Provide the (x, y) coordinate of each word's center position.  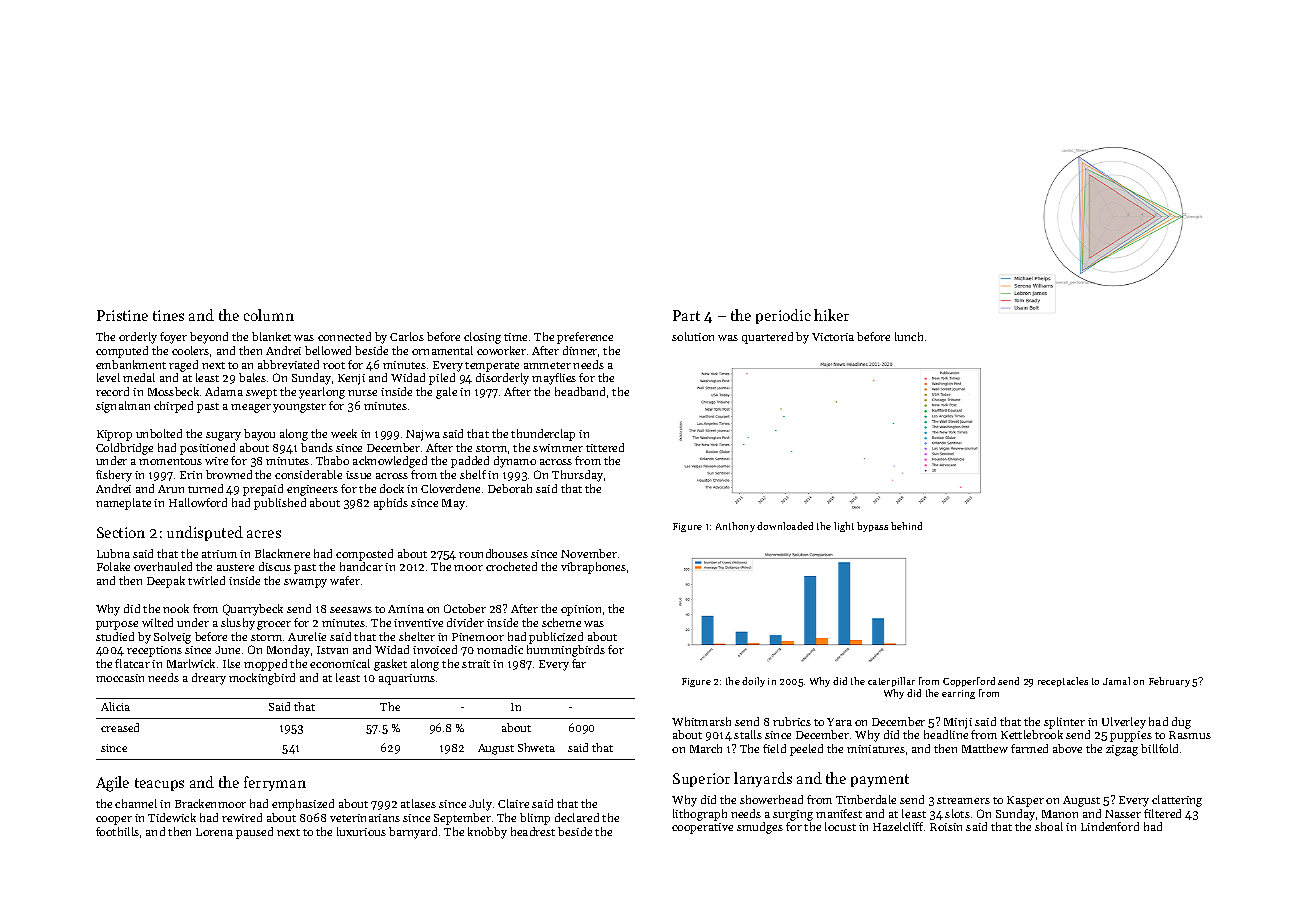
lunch (909, 336)
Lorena (214, 832)
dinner (580, 350)
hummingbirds (566, 651)
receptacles (1063, 682)
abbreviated (288, 364)
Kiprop (114, 435)
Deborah (510, 488)
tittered (605, 447)
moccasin (120, 678)
